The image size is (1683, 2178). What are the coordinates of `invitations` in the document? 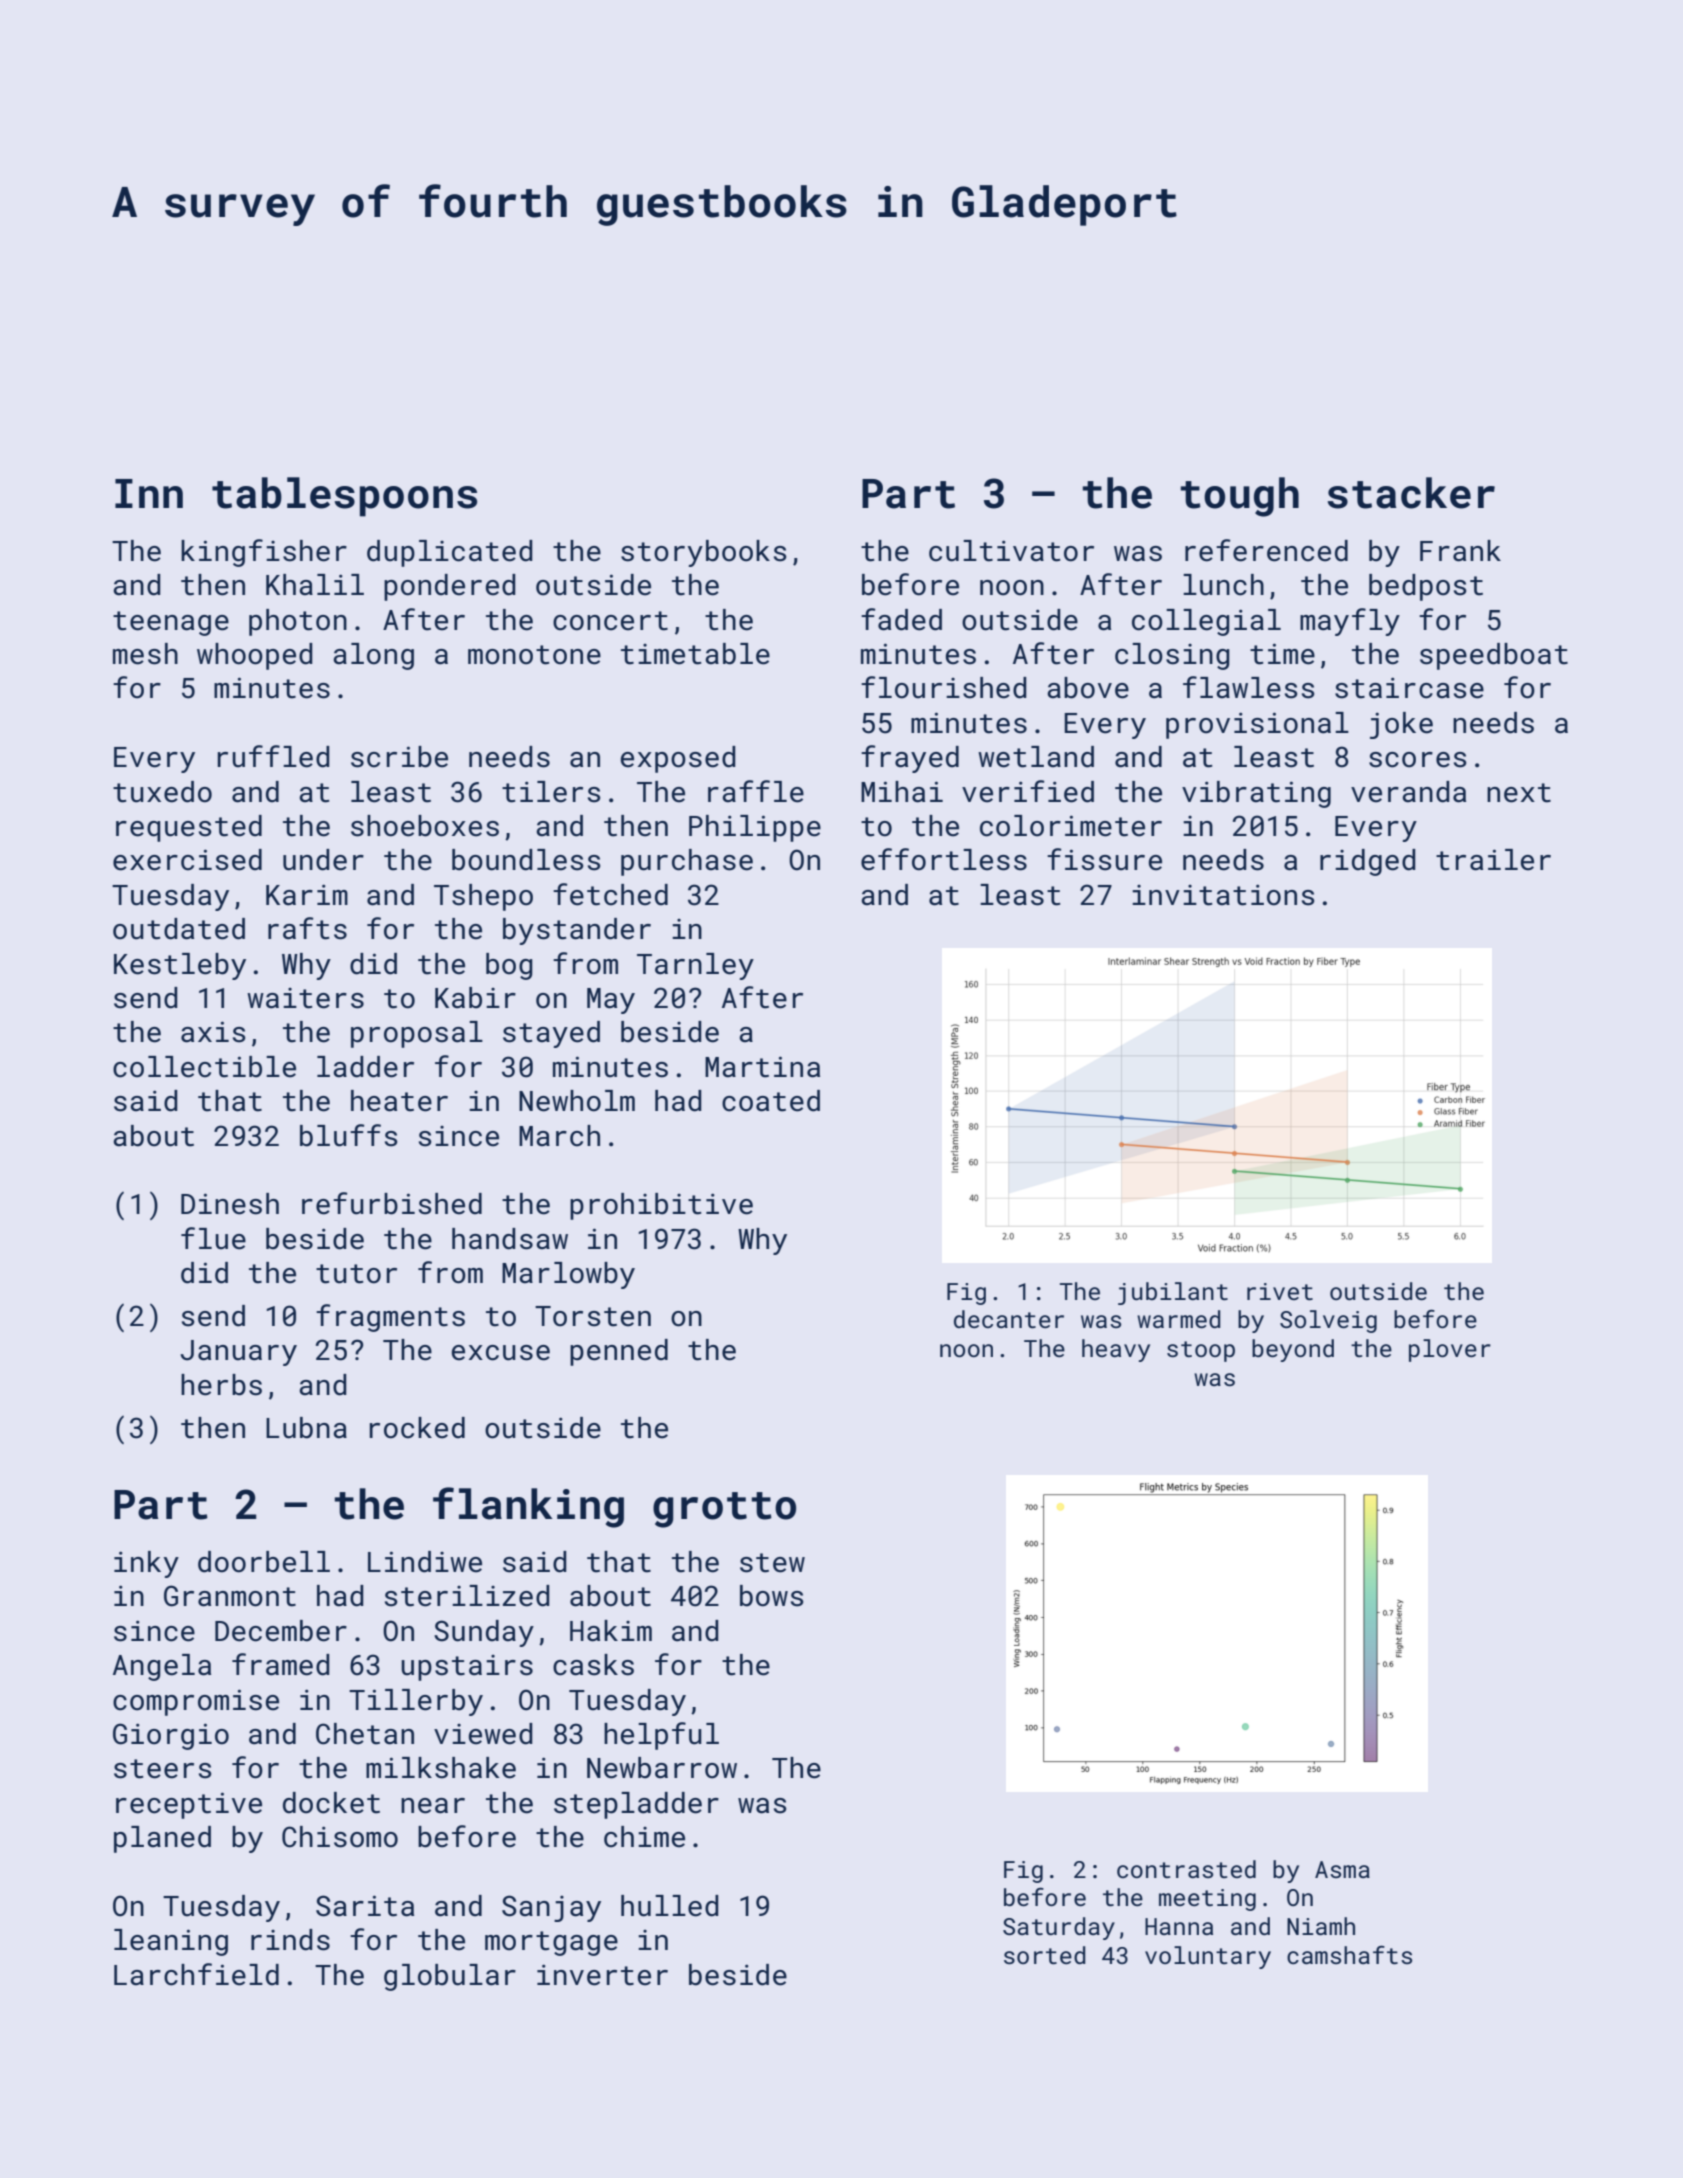 It's located at (1223, 895).
